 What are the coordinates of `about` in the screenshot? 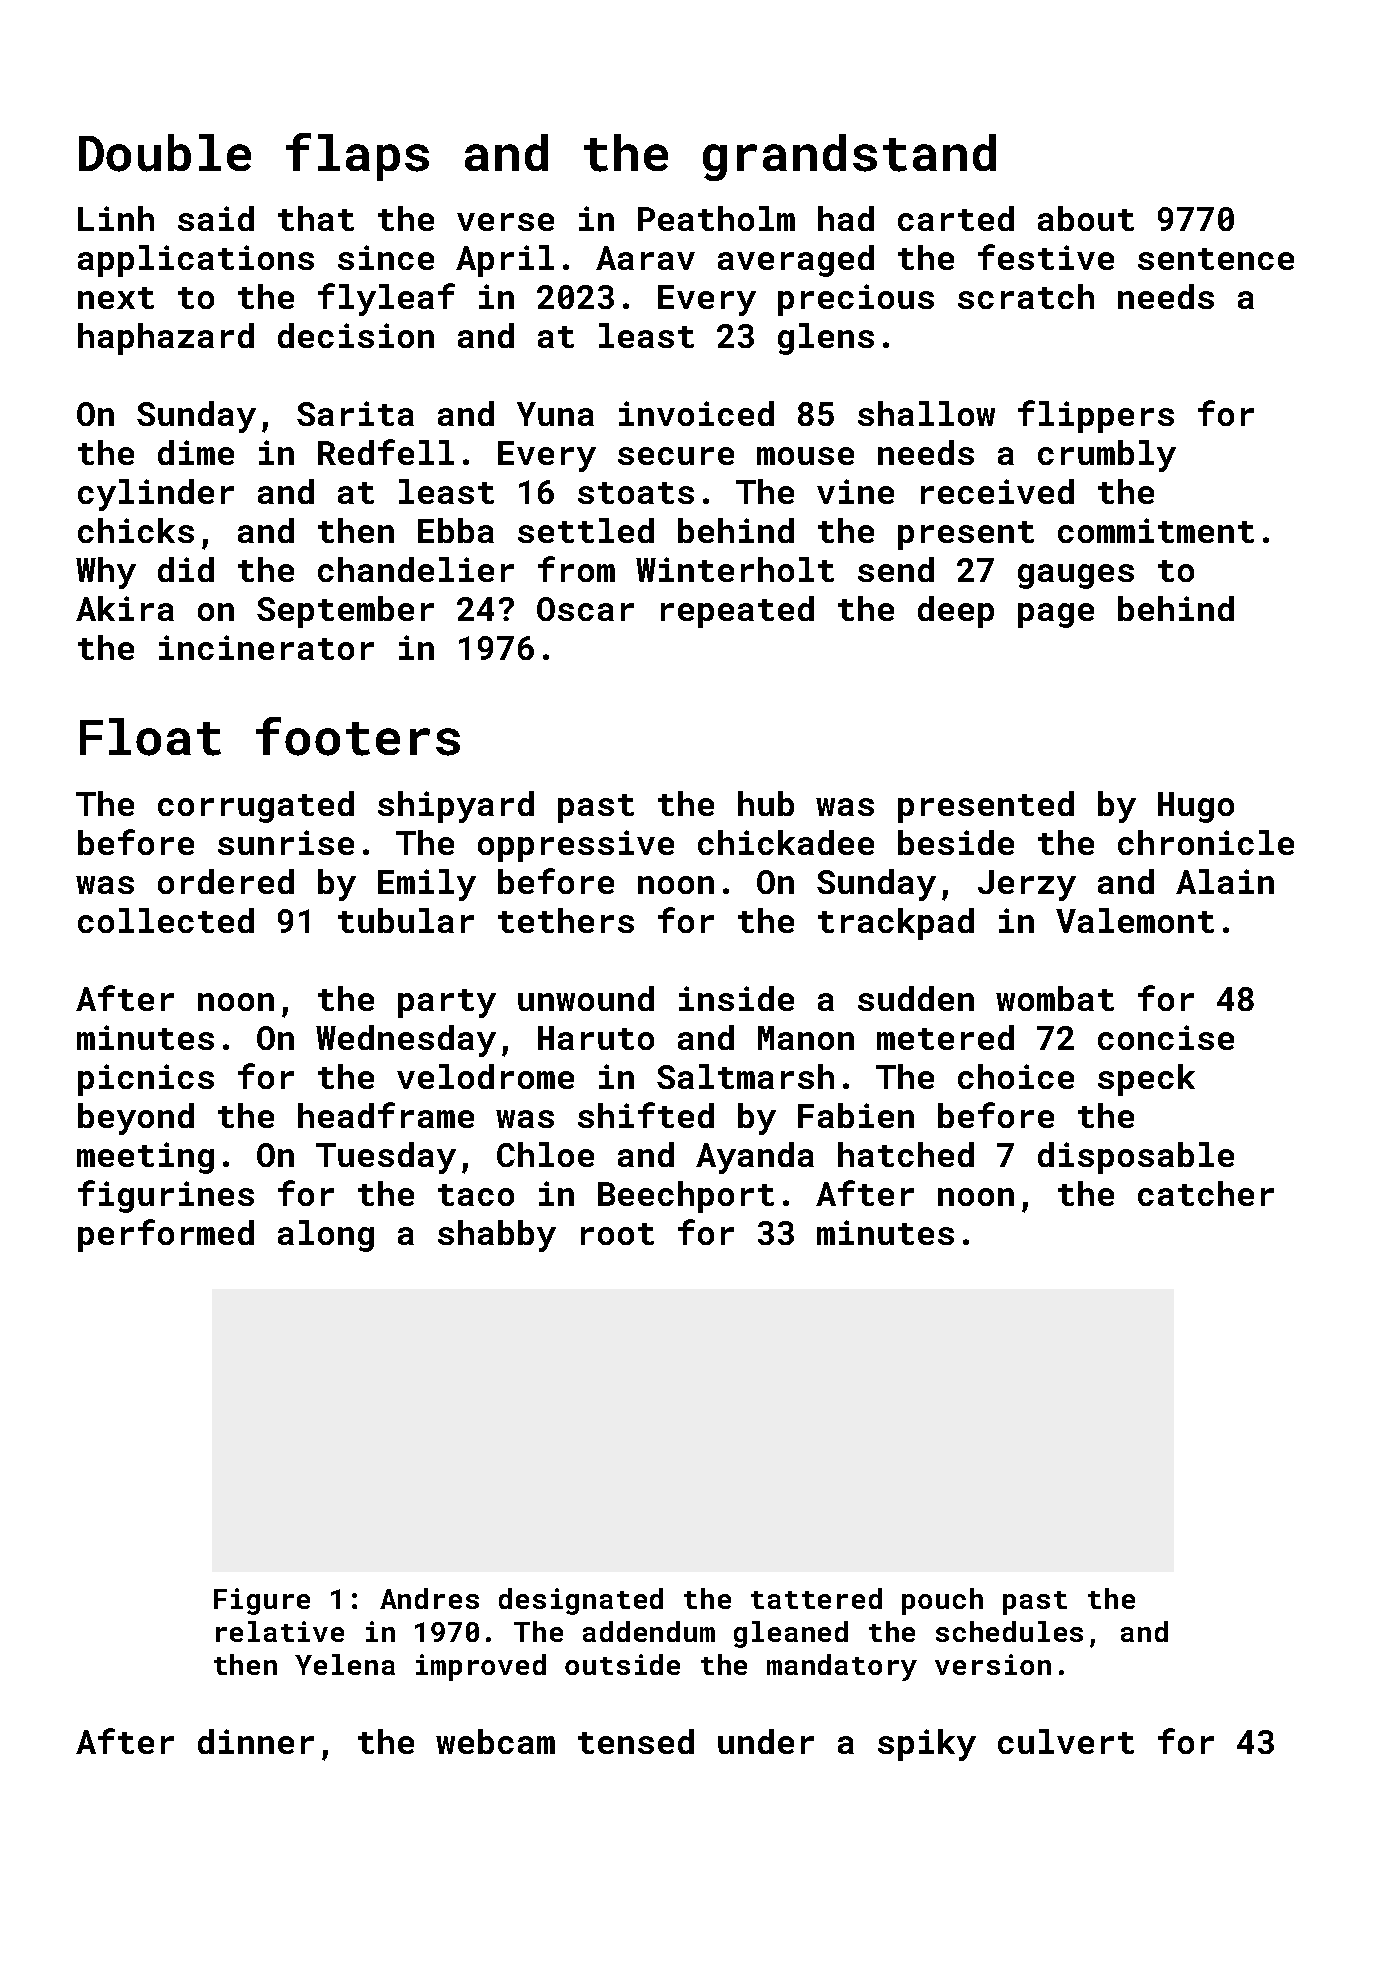 It's located at (1086, 218).
